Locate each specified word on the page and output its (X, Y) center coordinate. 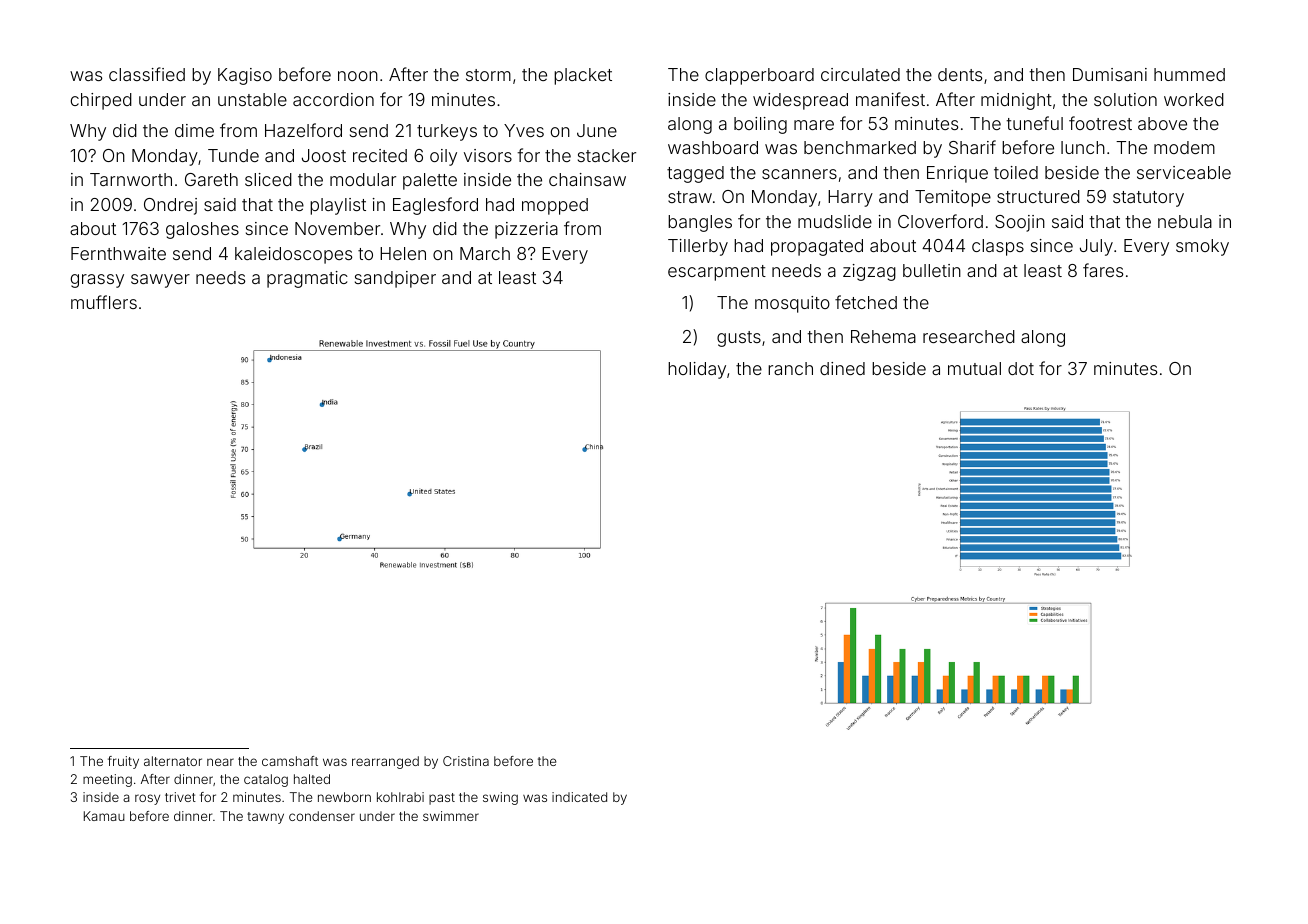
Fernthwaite (118, 253)
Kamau (104, 816)
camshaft (290, 761)
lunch (1083, 147)
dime (194, 130)
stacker (607, 155)
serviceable (1184, 172)
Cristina (466, 761)
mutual (974, 368)
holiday (697, 370)
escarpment (717, 273)
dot (1021, 368)
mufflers (104, 302)
